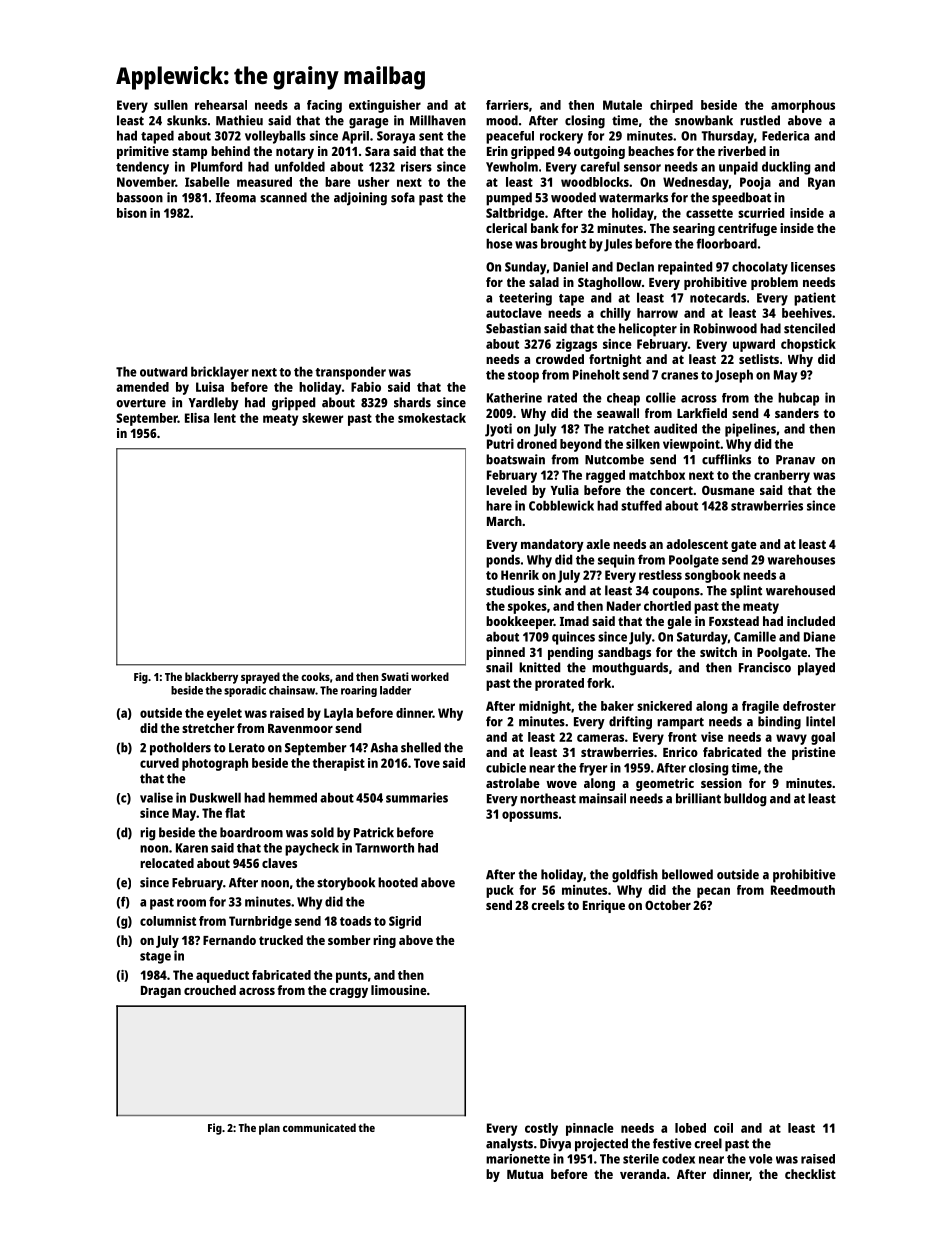 Image resolution: width=952 pixels, height=1233 pixels. What do you see at coordinates (142, 387) in the screenshot?
I see `amended` at bounding box center [142, 387].
